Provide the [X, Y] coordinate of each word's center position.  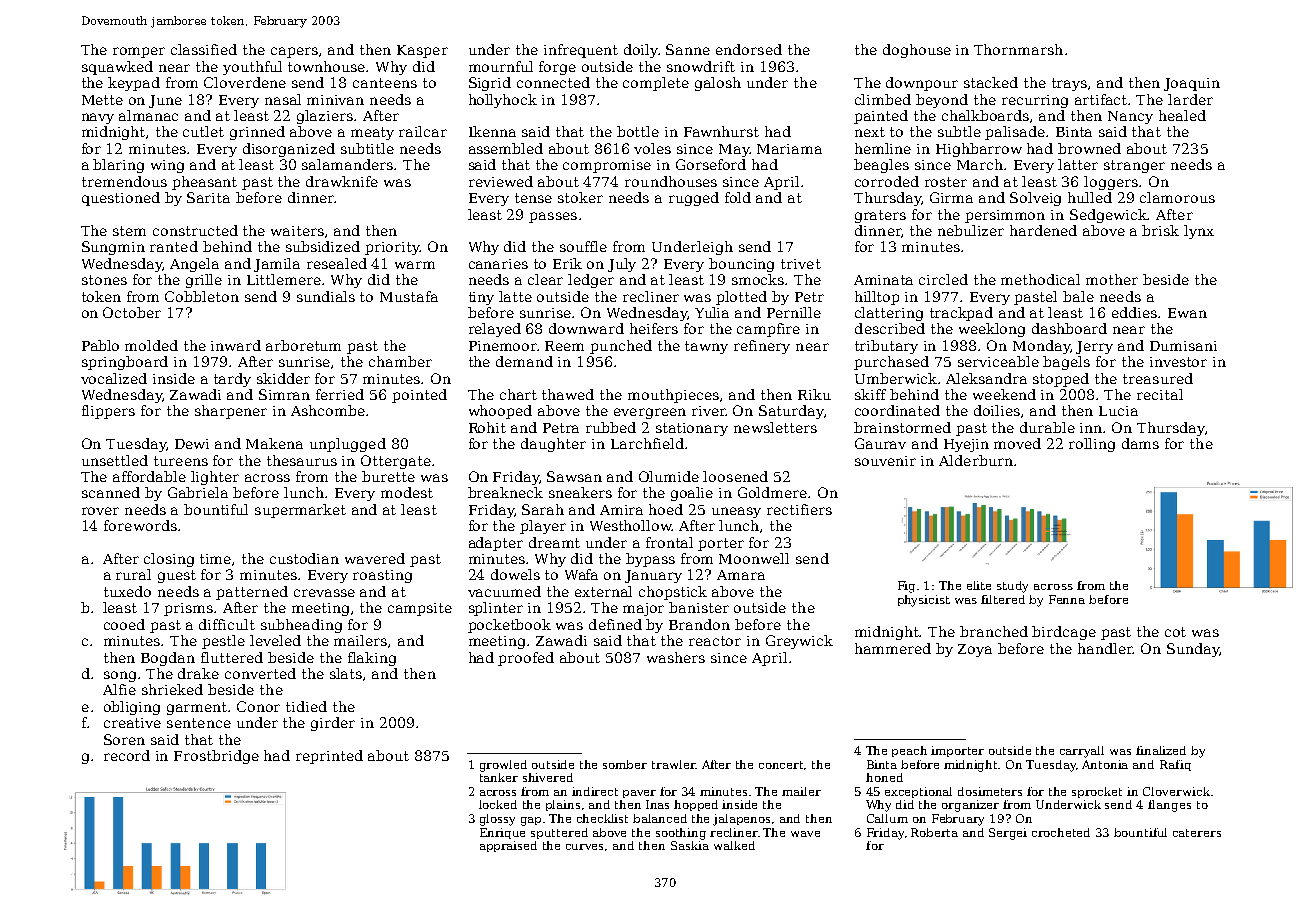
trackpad [961, 314]
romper [139, 52]
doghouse [917, 51]
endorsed [749, 49]
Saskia [690, 845]
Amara [741, 575]
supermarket [300, 511]
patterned [252, 593]
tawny [706, 347]
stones [104, 280]
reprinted [329, 757]
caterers [1197, 833]
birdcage [1064, 633]
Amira [621, 510]
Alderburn [976, 460]
